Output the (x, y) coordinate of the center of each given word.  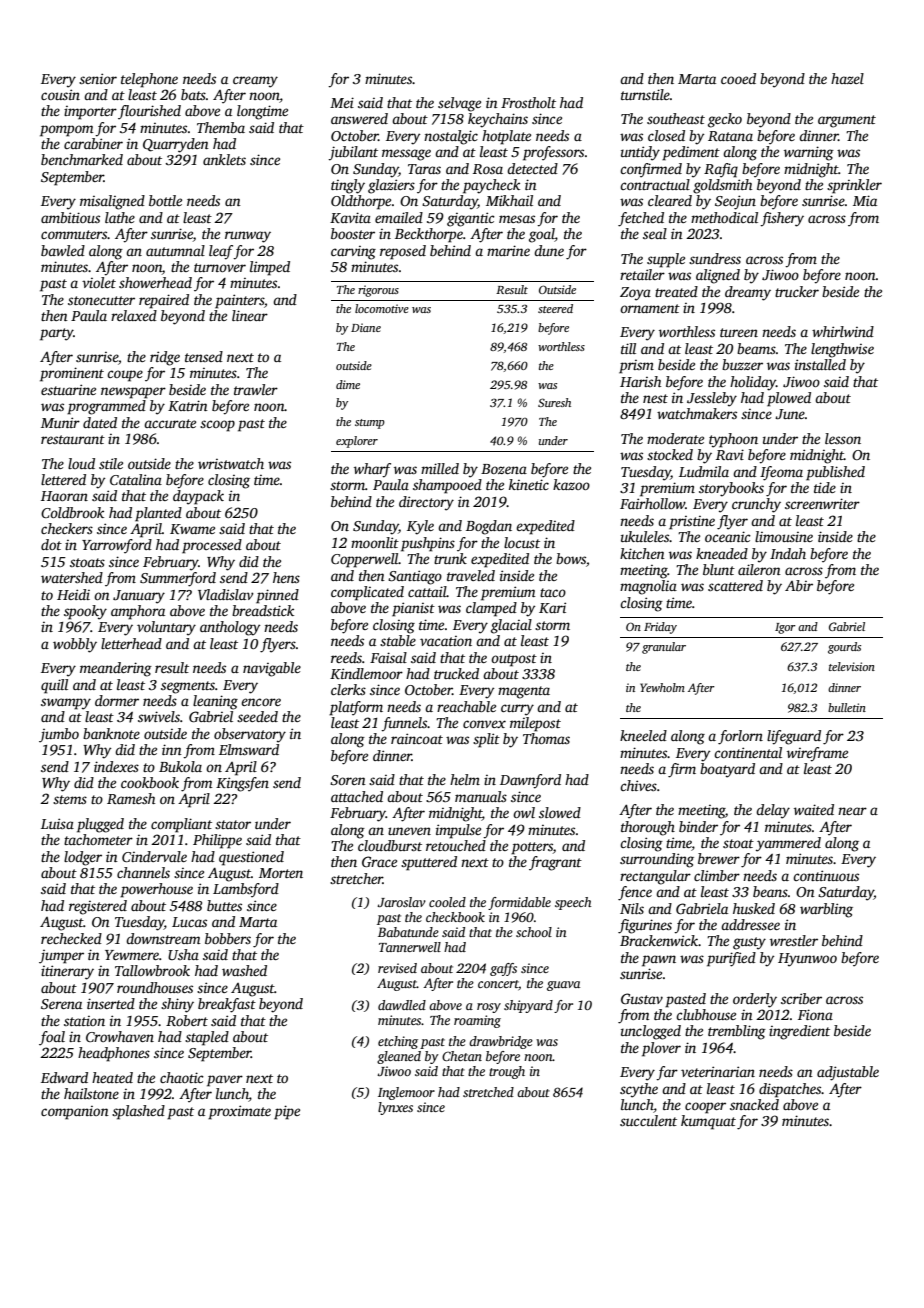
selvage (459, 104)
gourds (844, 648)
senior (98, 78)
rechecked (71, 938)
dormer (117, 700)
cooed (738, 78)
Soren (348, 780)
